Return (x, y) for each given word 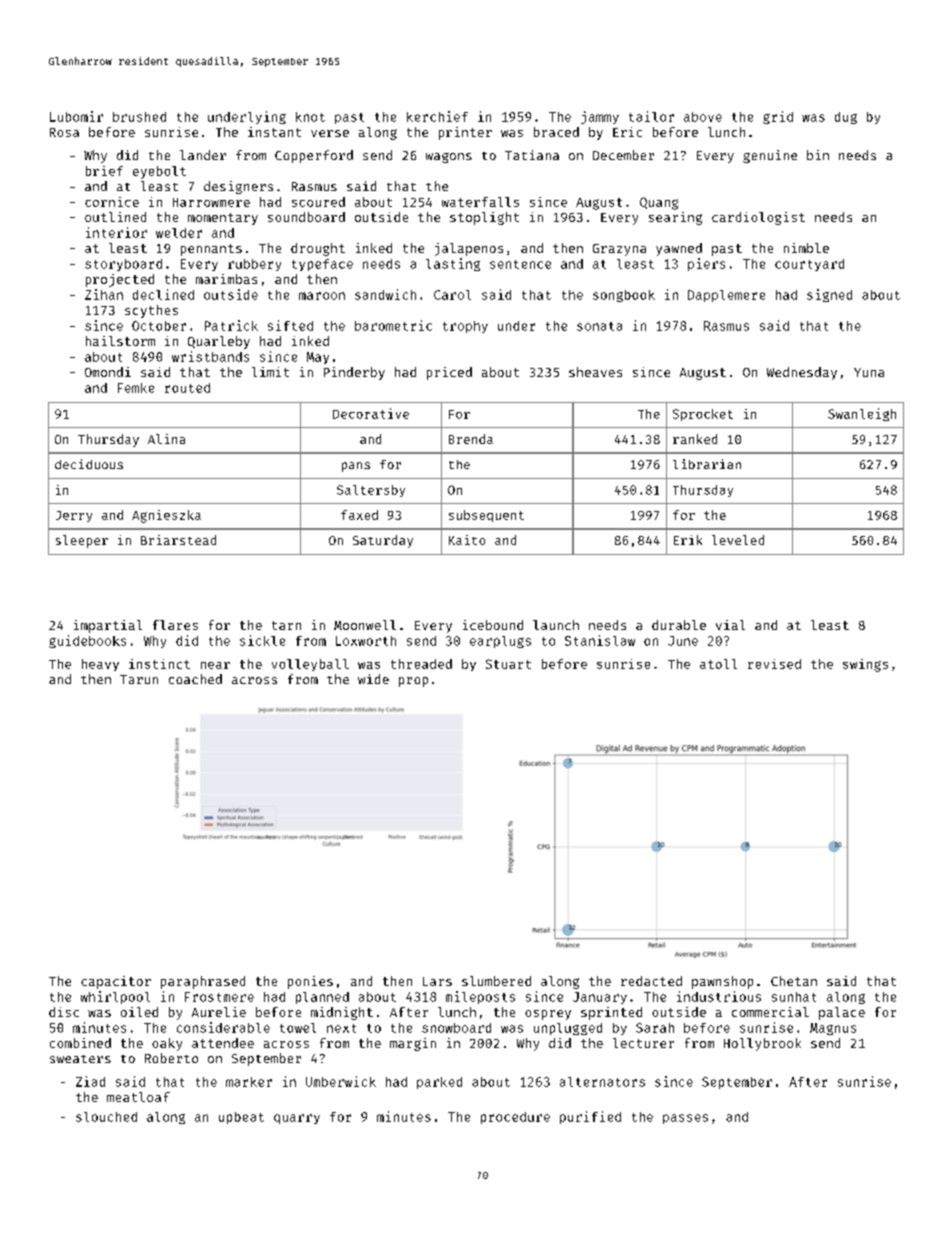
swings (865, 665)
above (703, 117)
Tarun (139, 679)
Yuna (869, 372)
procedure (515, 1118)
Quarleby (219, 342)
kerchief (437, 116)
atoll (718, 664)
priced (449, 373)
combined (80, 1043)
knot (310, 117)
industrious (719, 996)
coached (195, 679)
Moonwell (365, 625)
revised (774, 664)
